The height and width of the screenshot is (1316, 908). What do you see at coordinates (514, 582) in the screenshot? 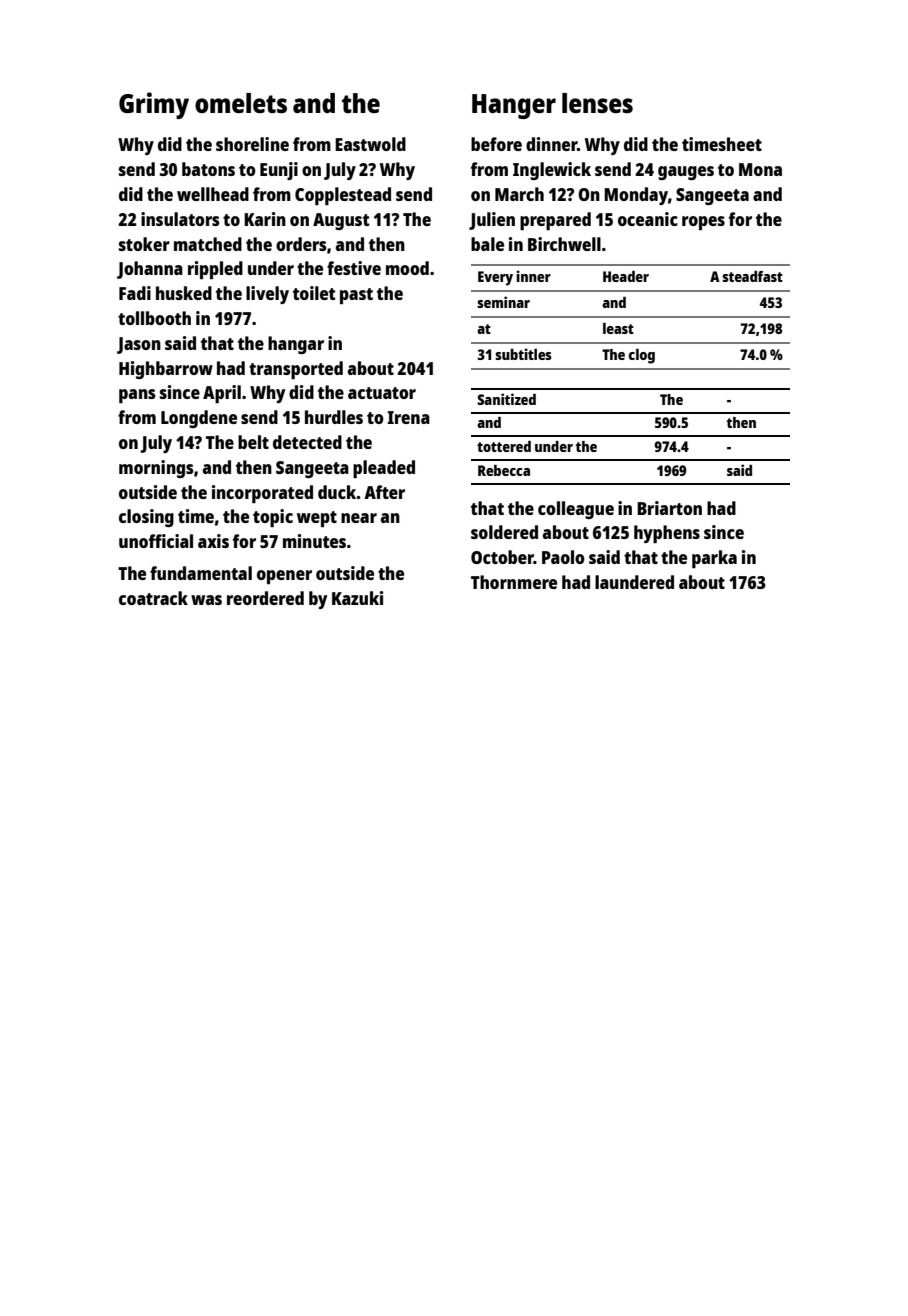
I see `Thornmere` at bounding box center [514, 582].
